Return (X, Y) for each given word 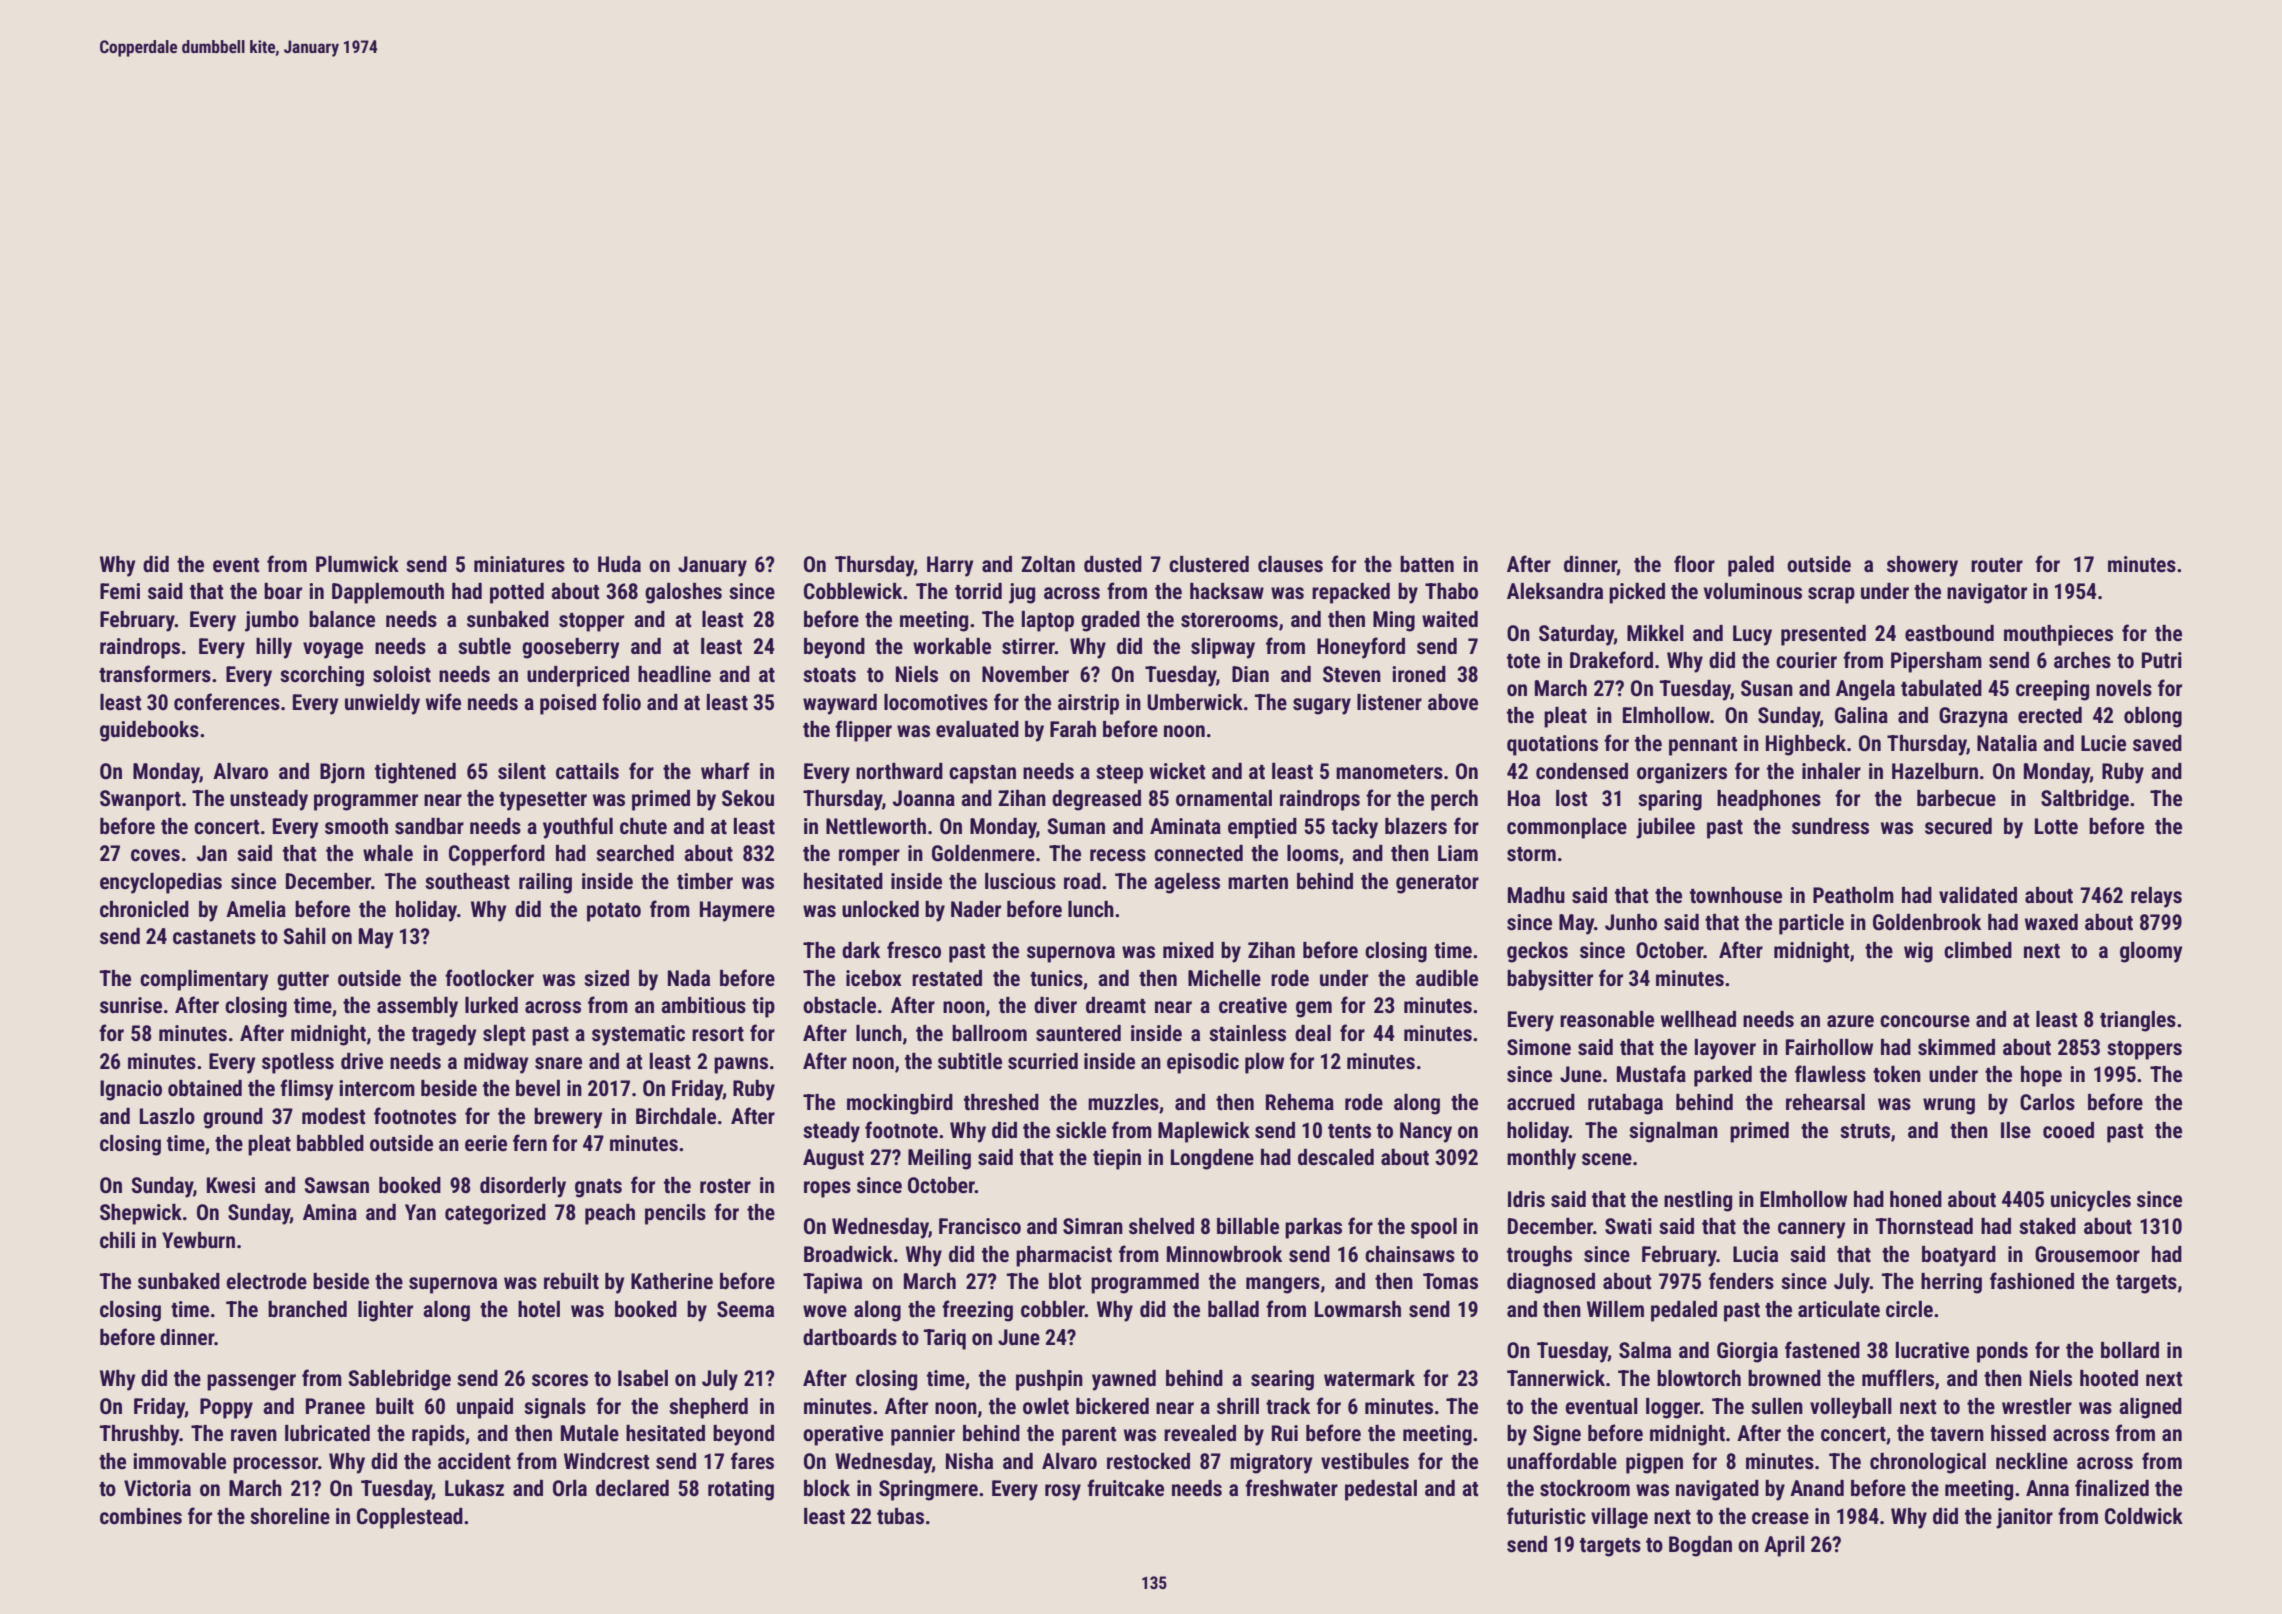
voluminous (1753, 591)
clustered (1209, 564)
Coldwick (2144, 1516)
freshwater (1291, 1488)
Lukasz (474, 1488)
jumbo (272, 621)
